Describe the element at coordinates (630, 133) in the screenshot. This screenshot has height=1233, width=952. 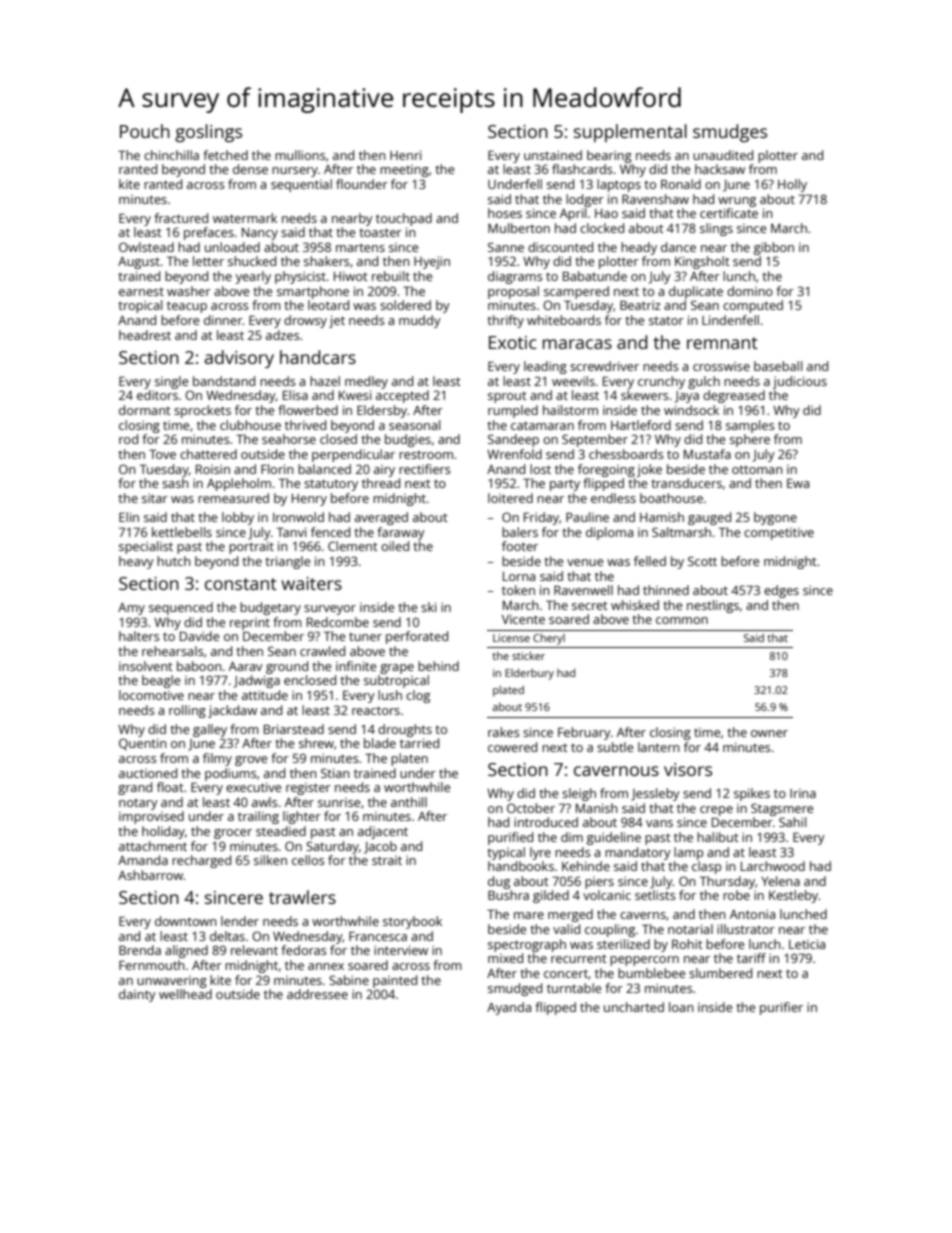
I see `supplemental` at that location.
